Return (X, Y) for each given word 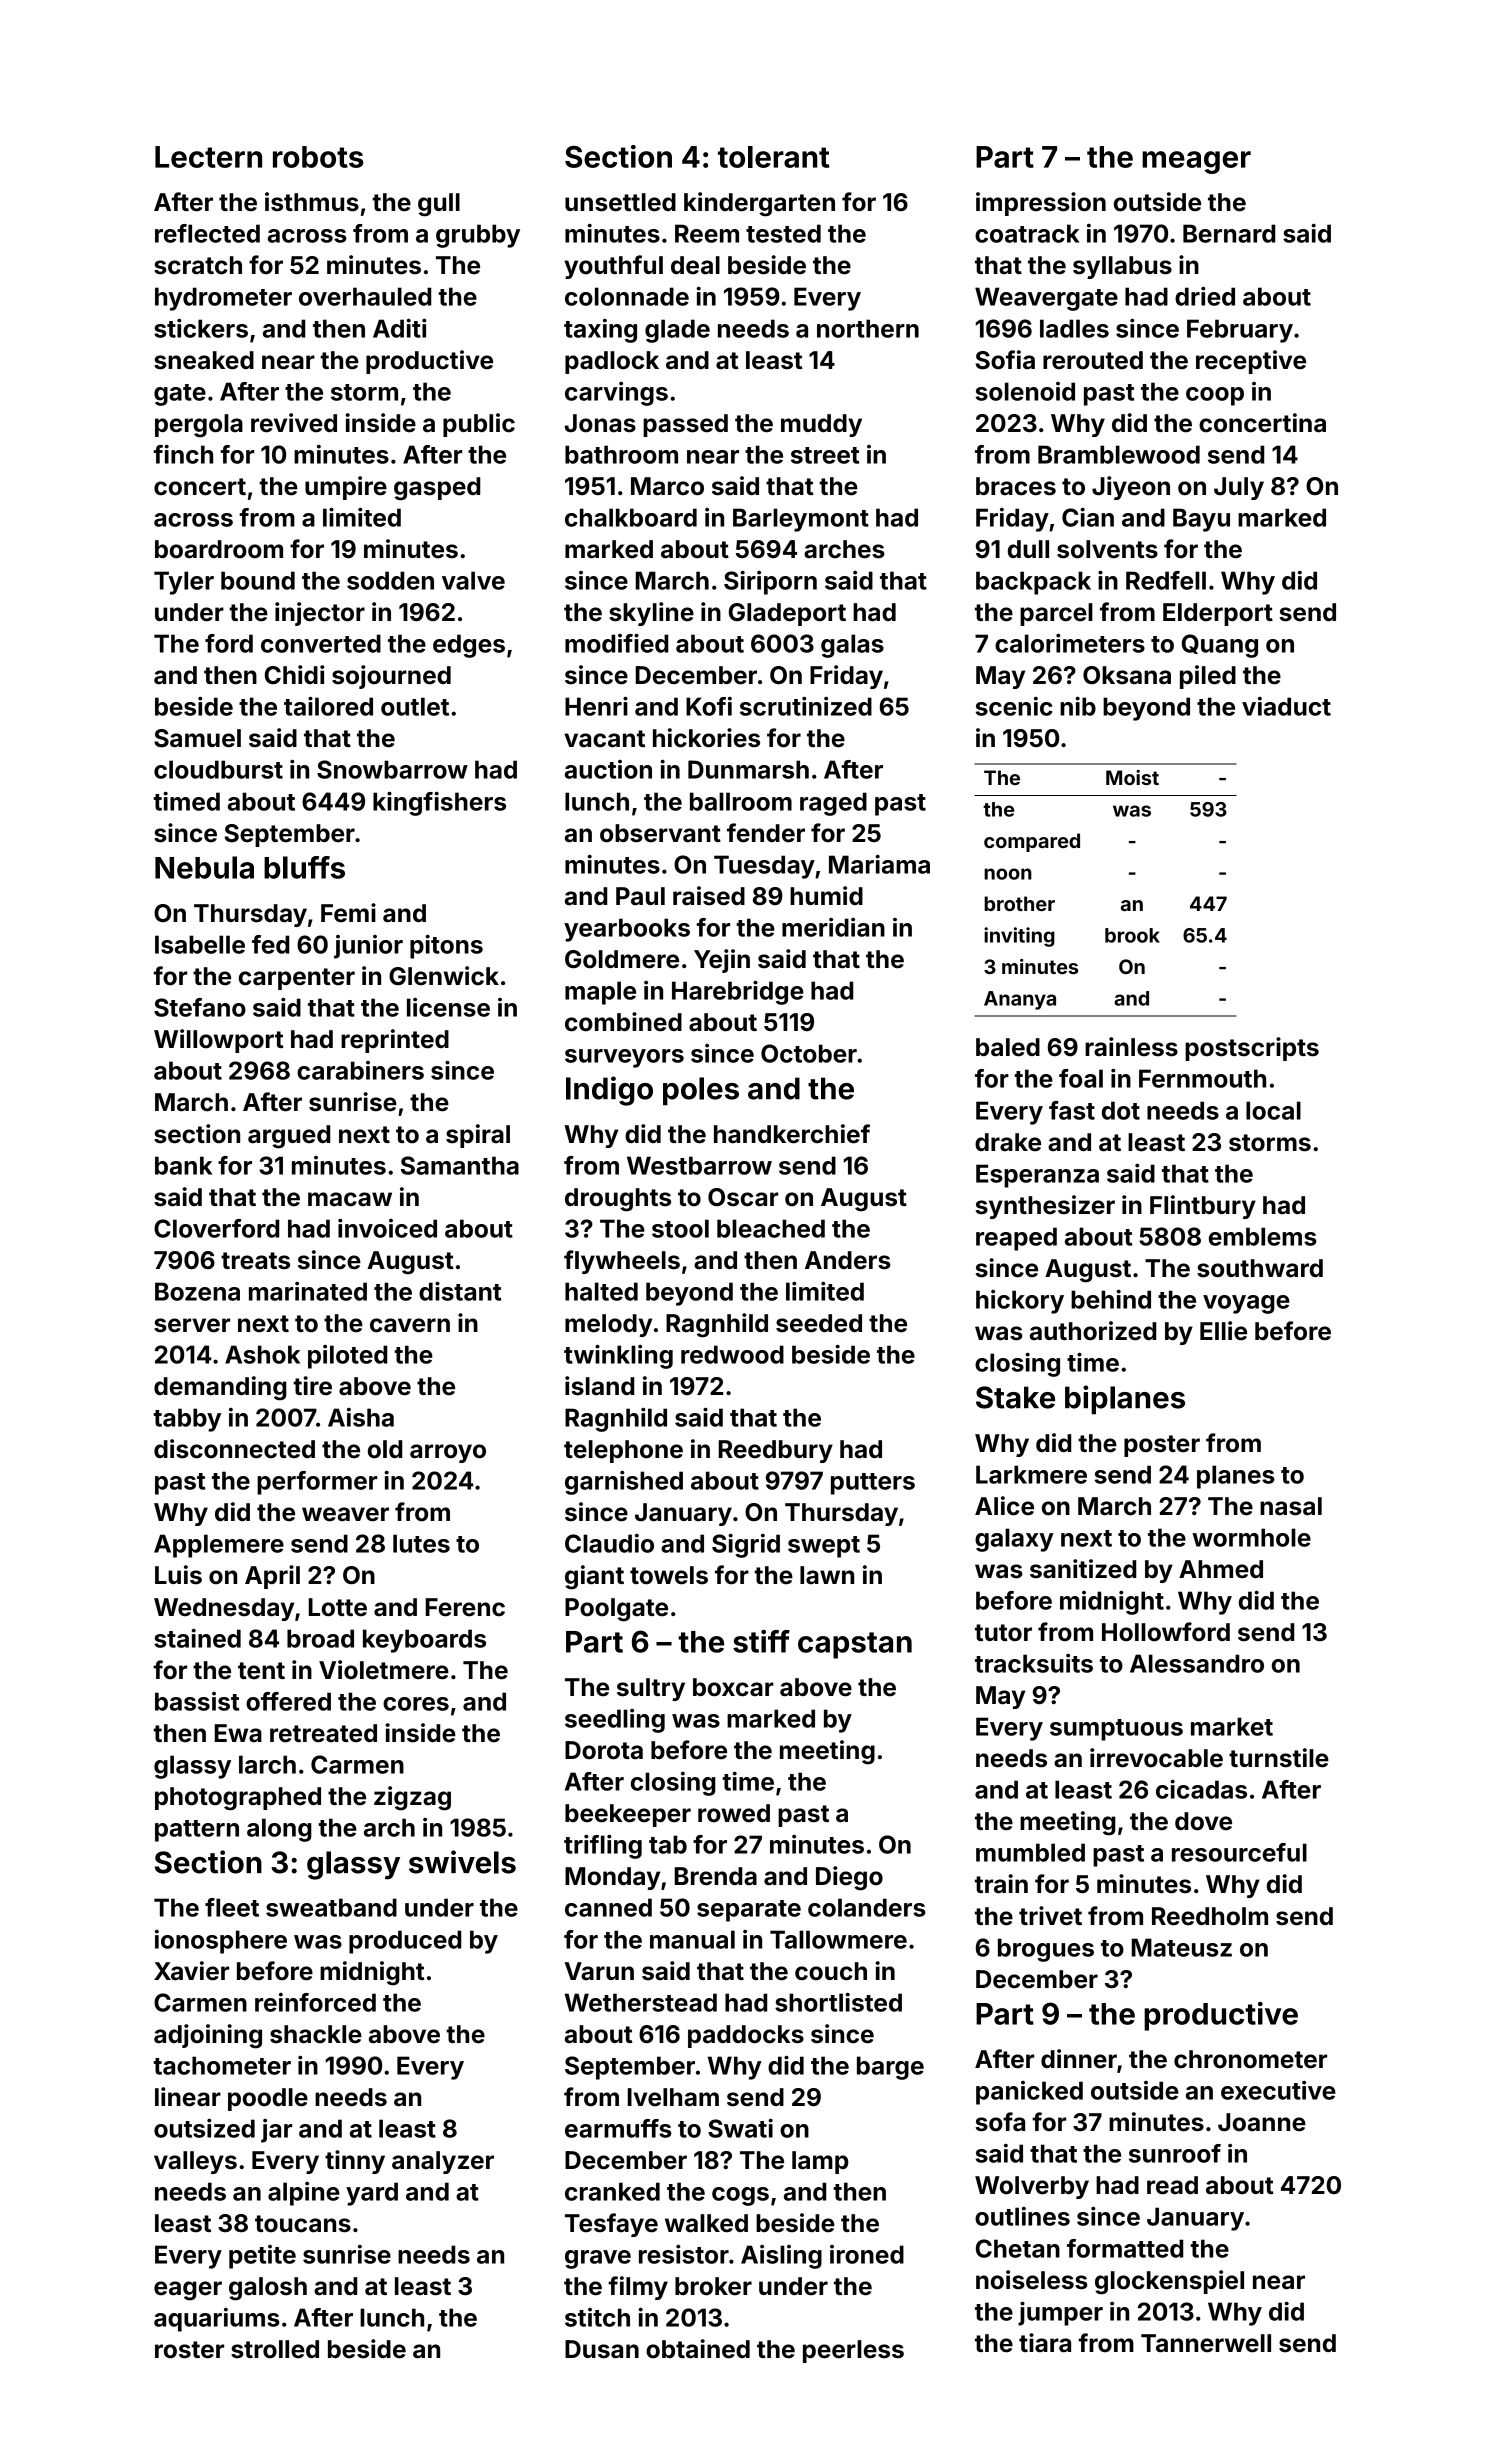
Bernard (1229, 233)
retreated (323, 1733)
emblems (1263, 1236)
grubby (478, 236)
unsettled (620, 202)
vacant (604, 739)
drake (1008, 1142)
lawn (827, 1575)
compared (1032, 842)
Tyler (184, 583)
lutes (421, 1543)
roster (189, 2350)
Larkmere (1031, 1474)
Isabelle (200, 944)
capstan (855, 1645)
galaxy (1014, 1540)
